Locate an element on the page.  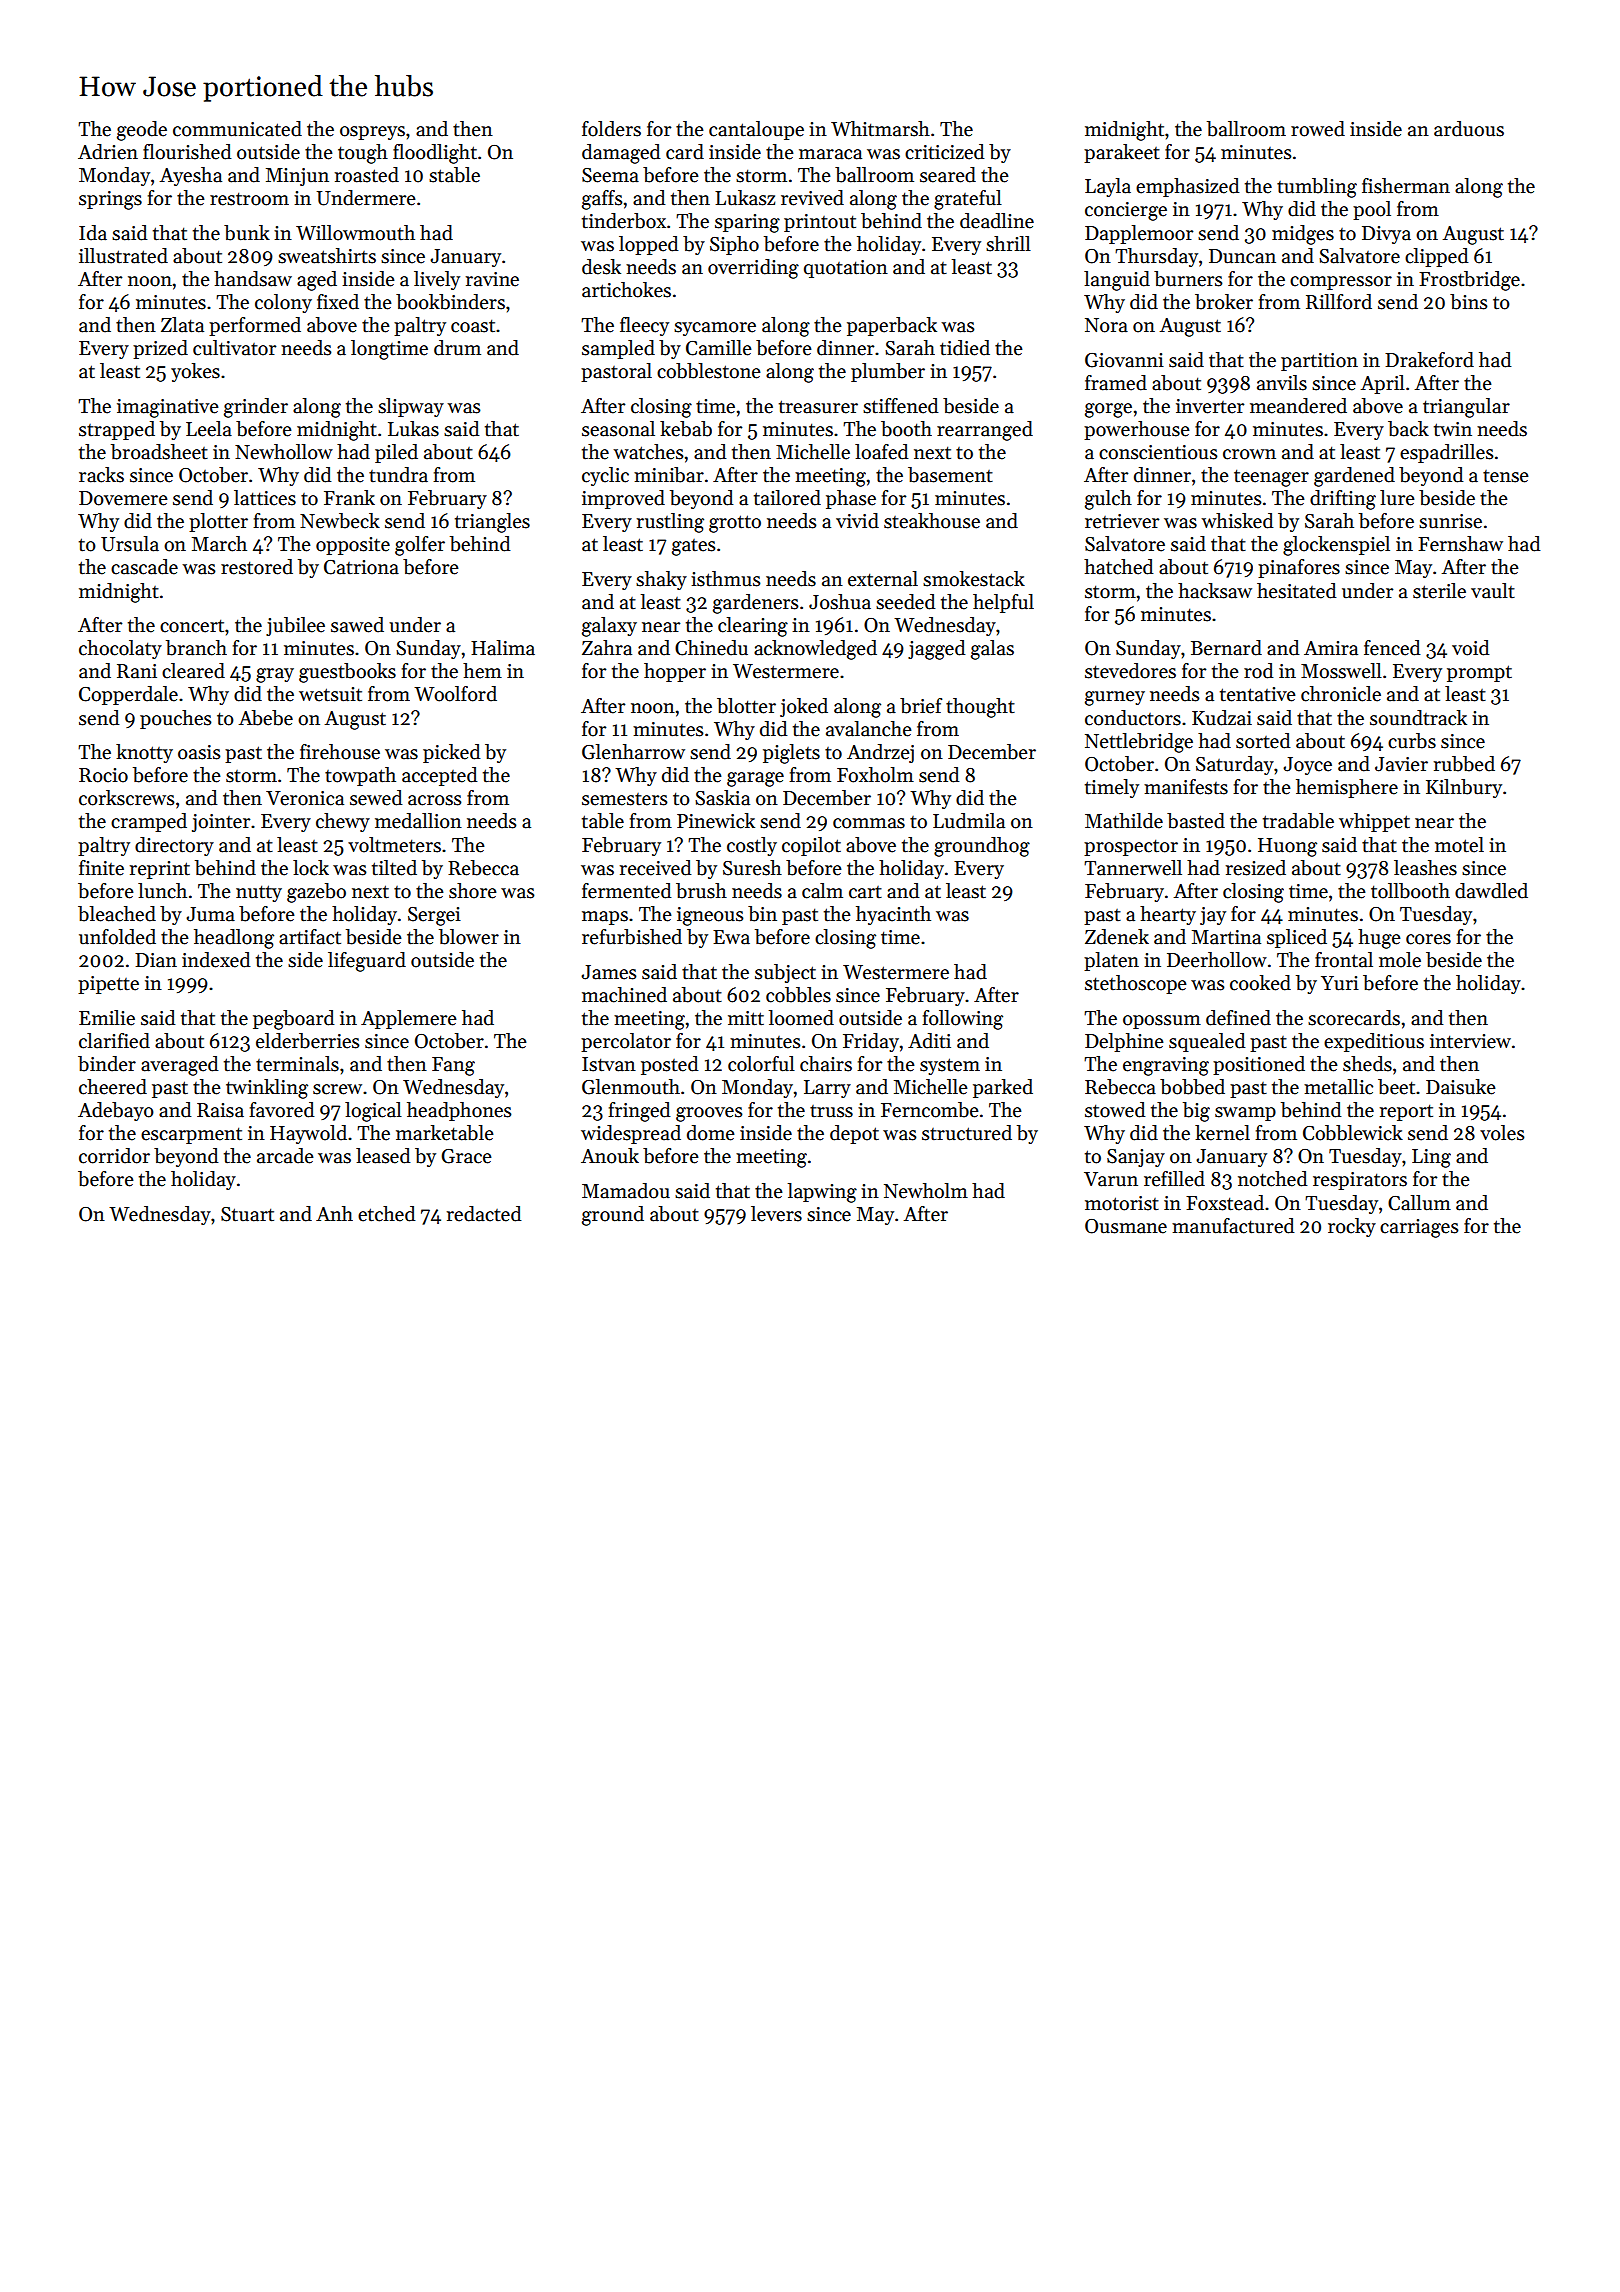
arduous is located at coordinates (1469, 129).
